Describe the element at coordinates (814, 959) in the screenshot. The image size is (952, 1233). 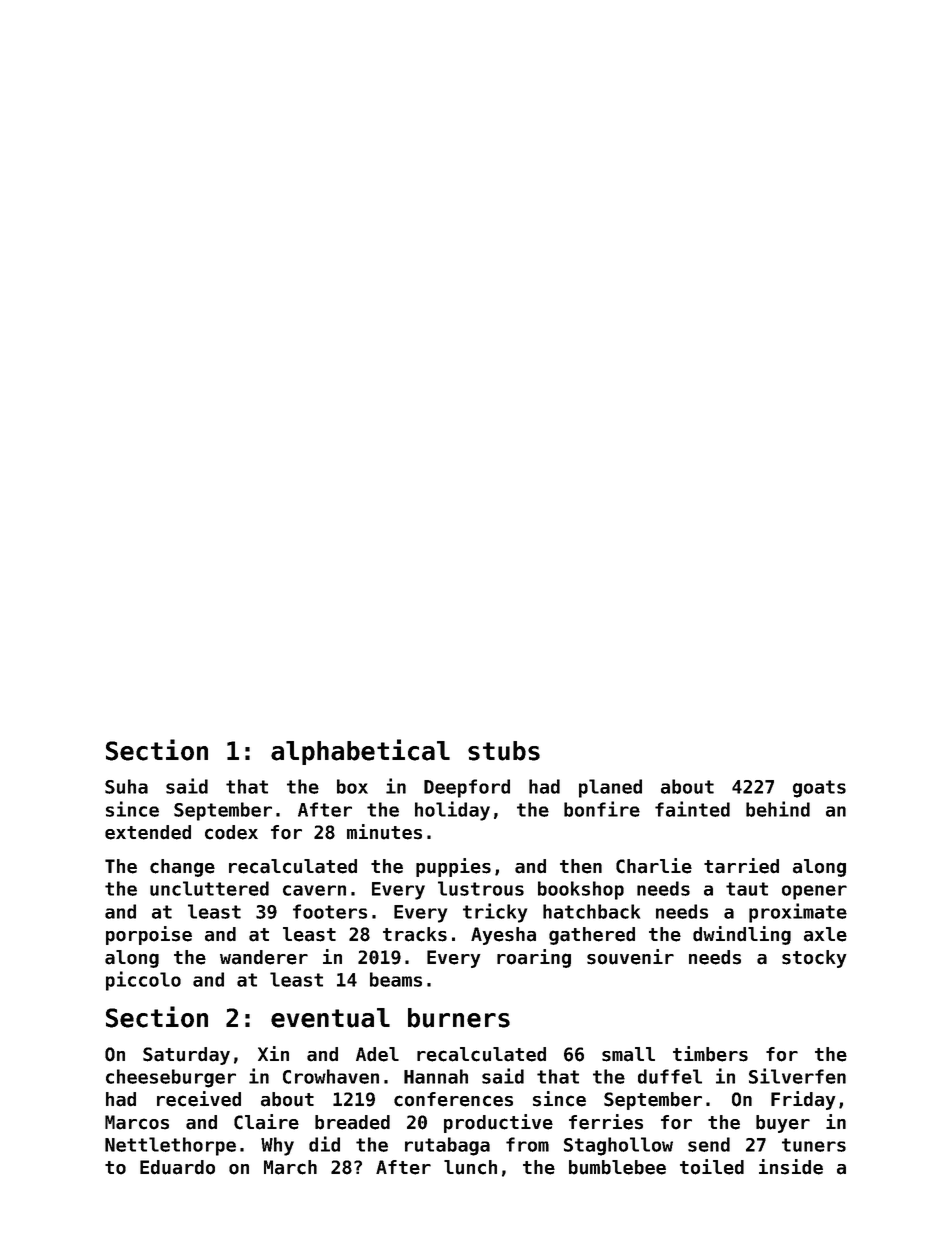
I see `stocky` at that location.
